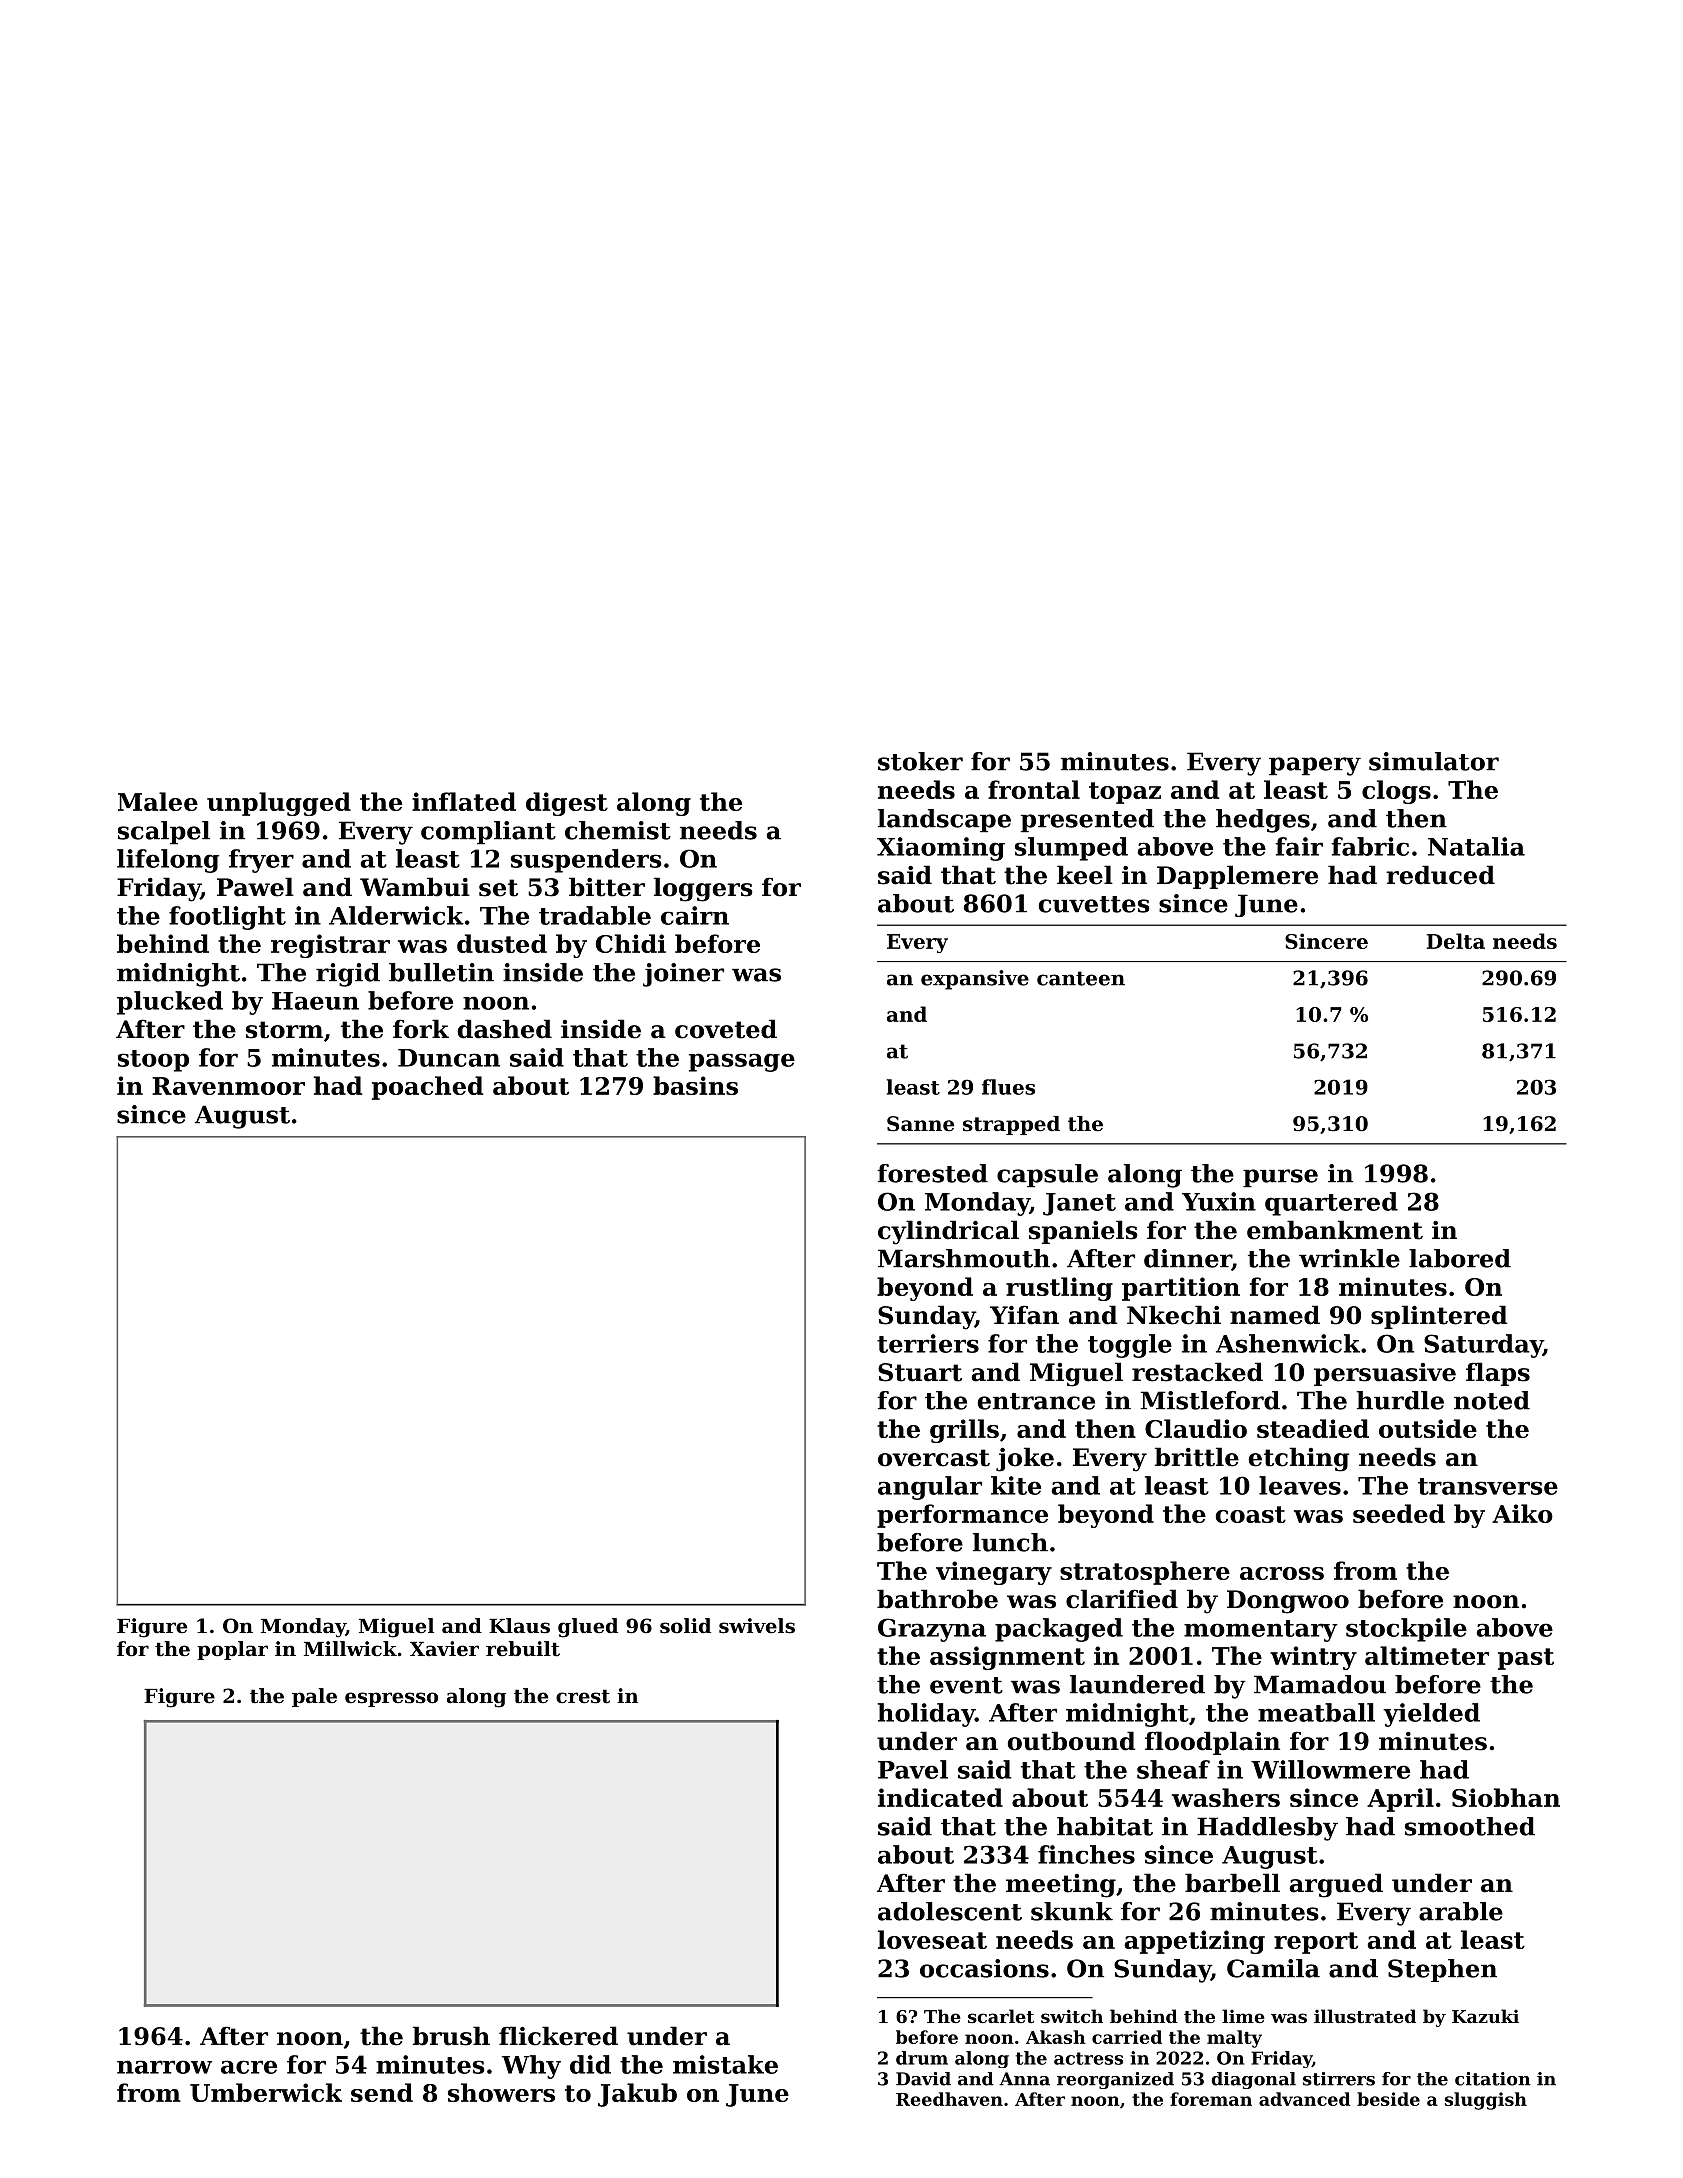 Image resolution: width=1683 pixels, height=2178 pixels. What do you see at coordinates (1486, 2101) in the screenshot?
I see `sluggish` at bounding box center [1486, 2101].
